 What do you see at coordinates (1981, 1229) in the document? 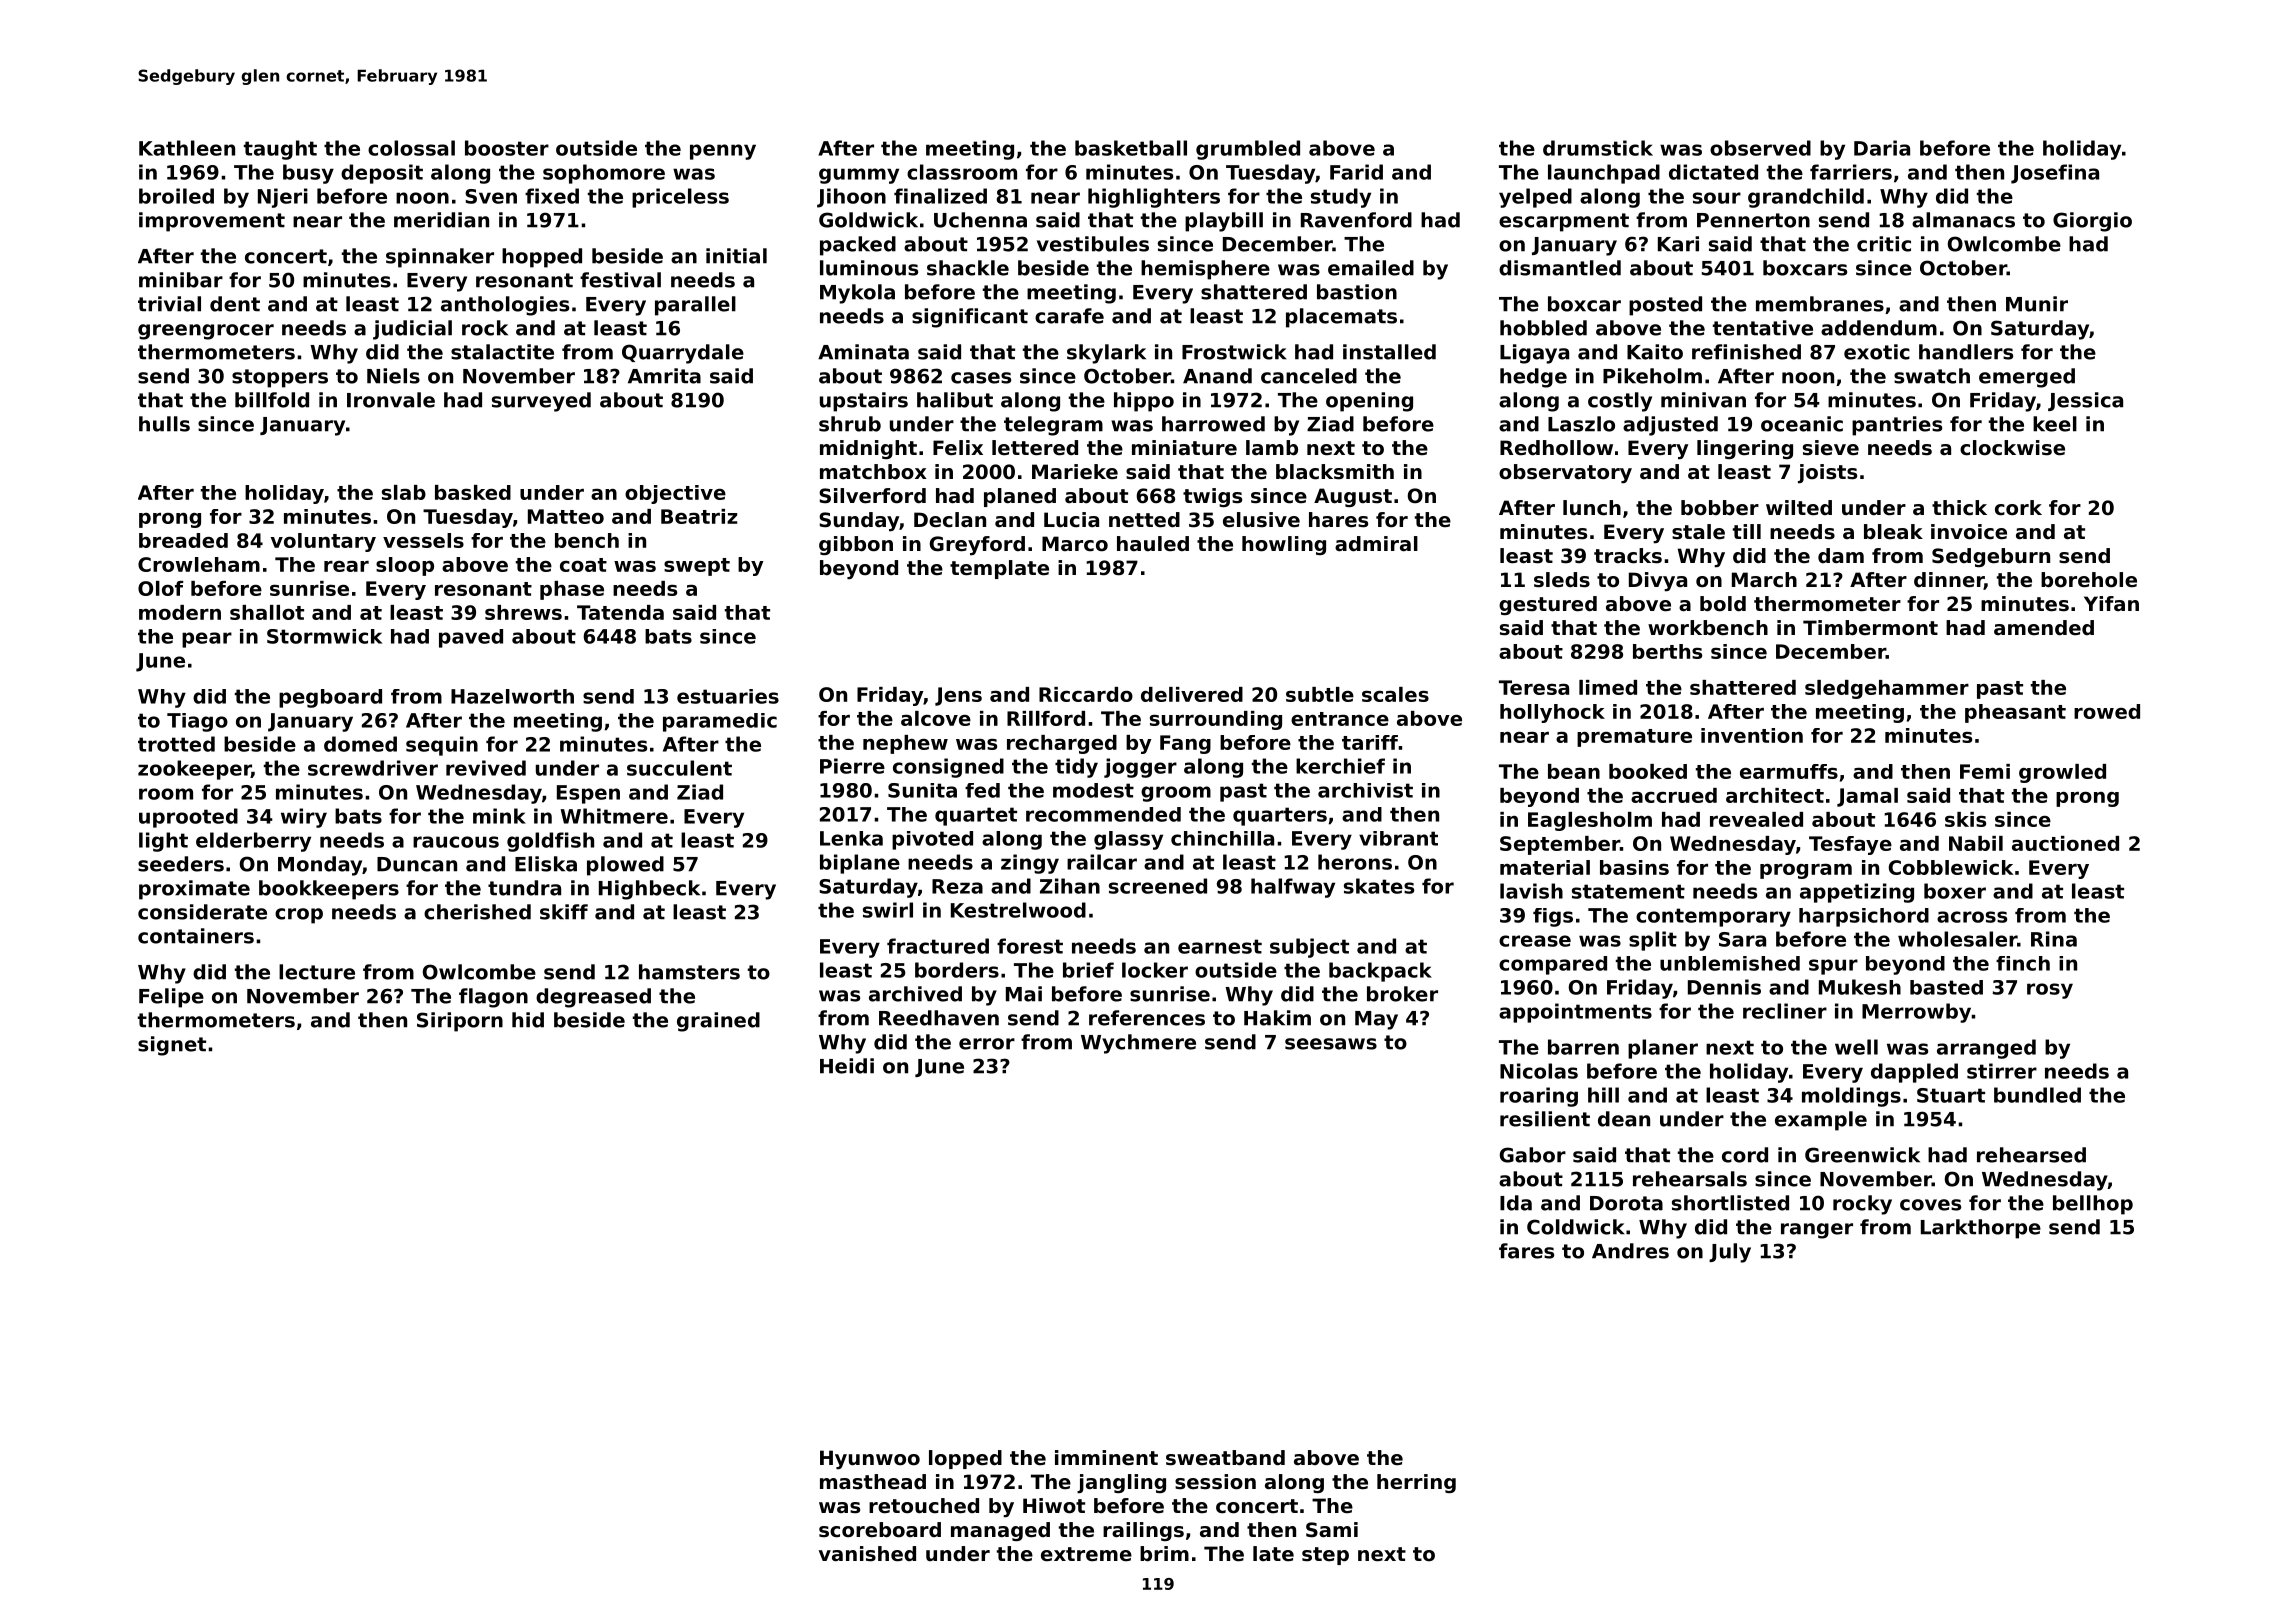
I see `Larkthorpe` at bounding box center [1981, 1229].
